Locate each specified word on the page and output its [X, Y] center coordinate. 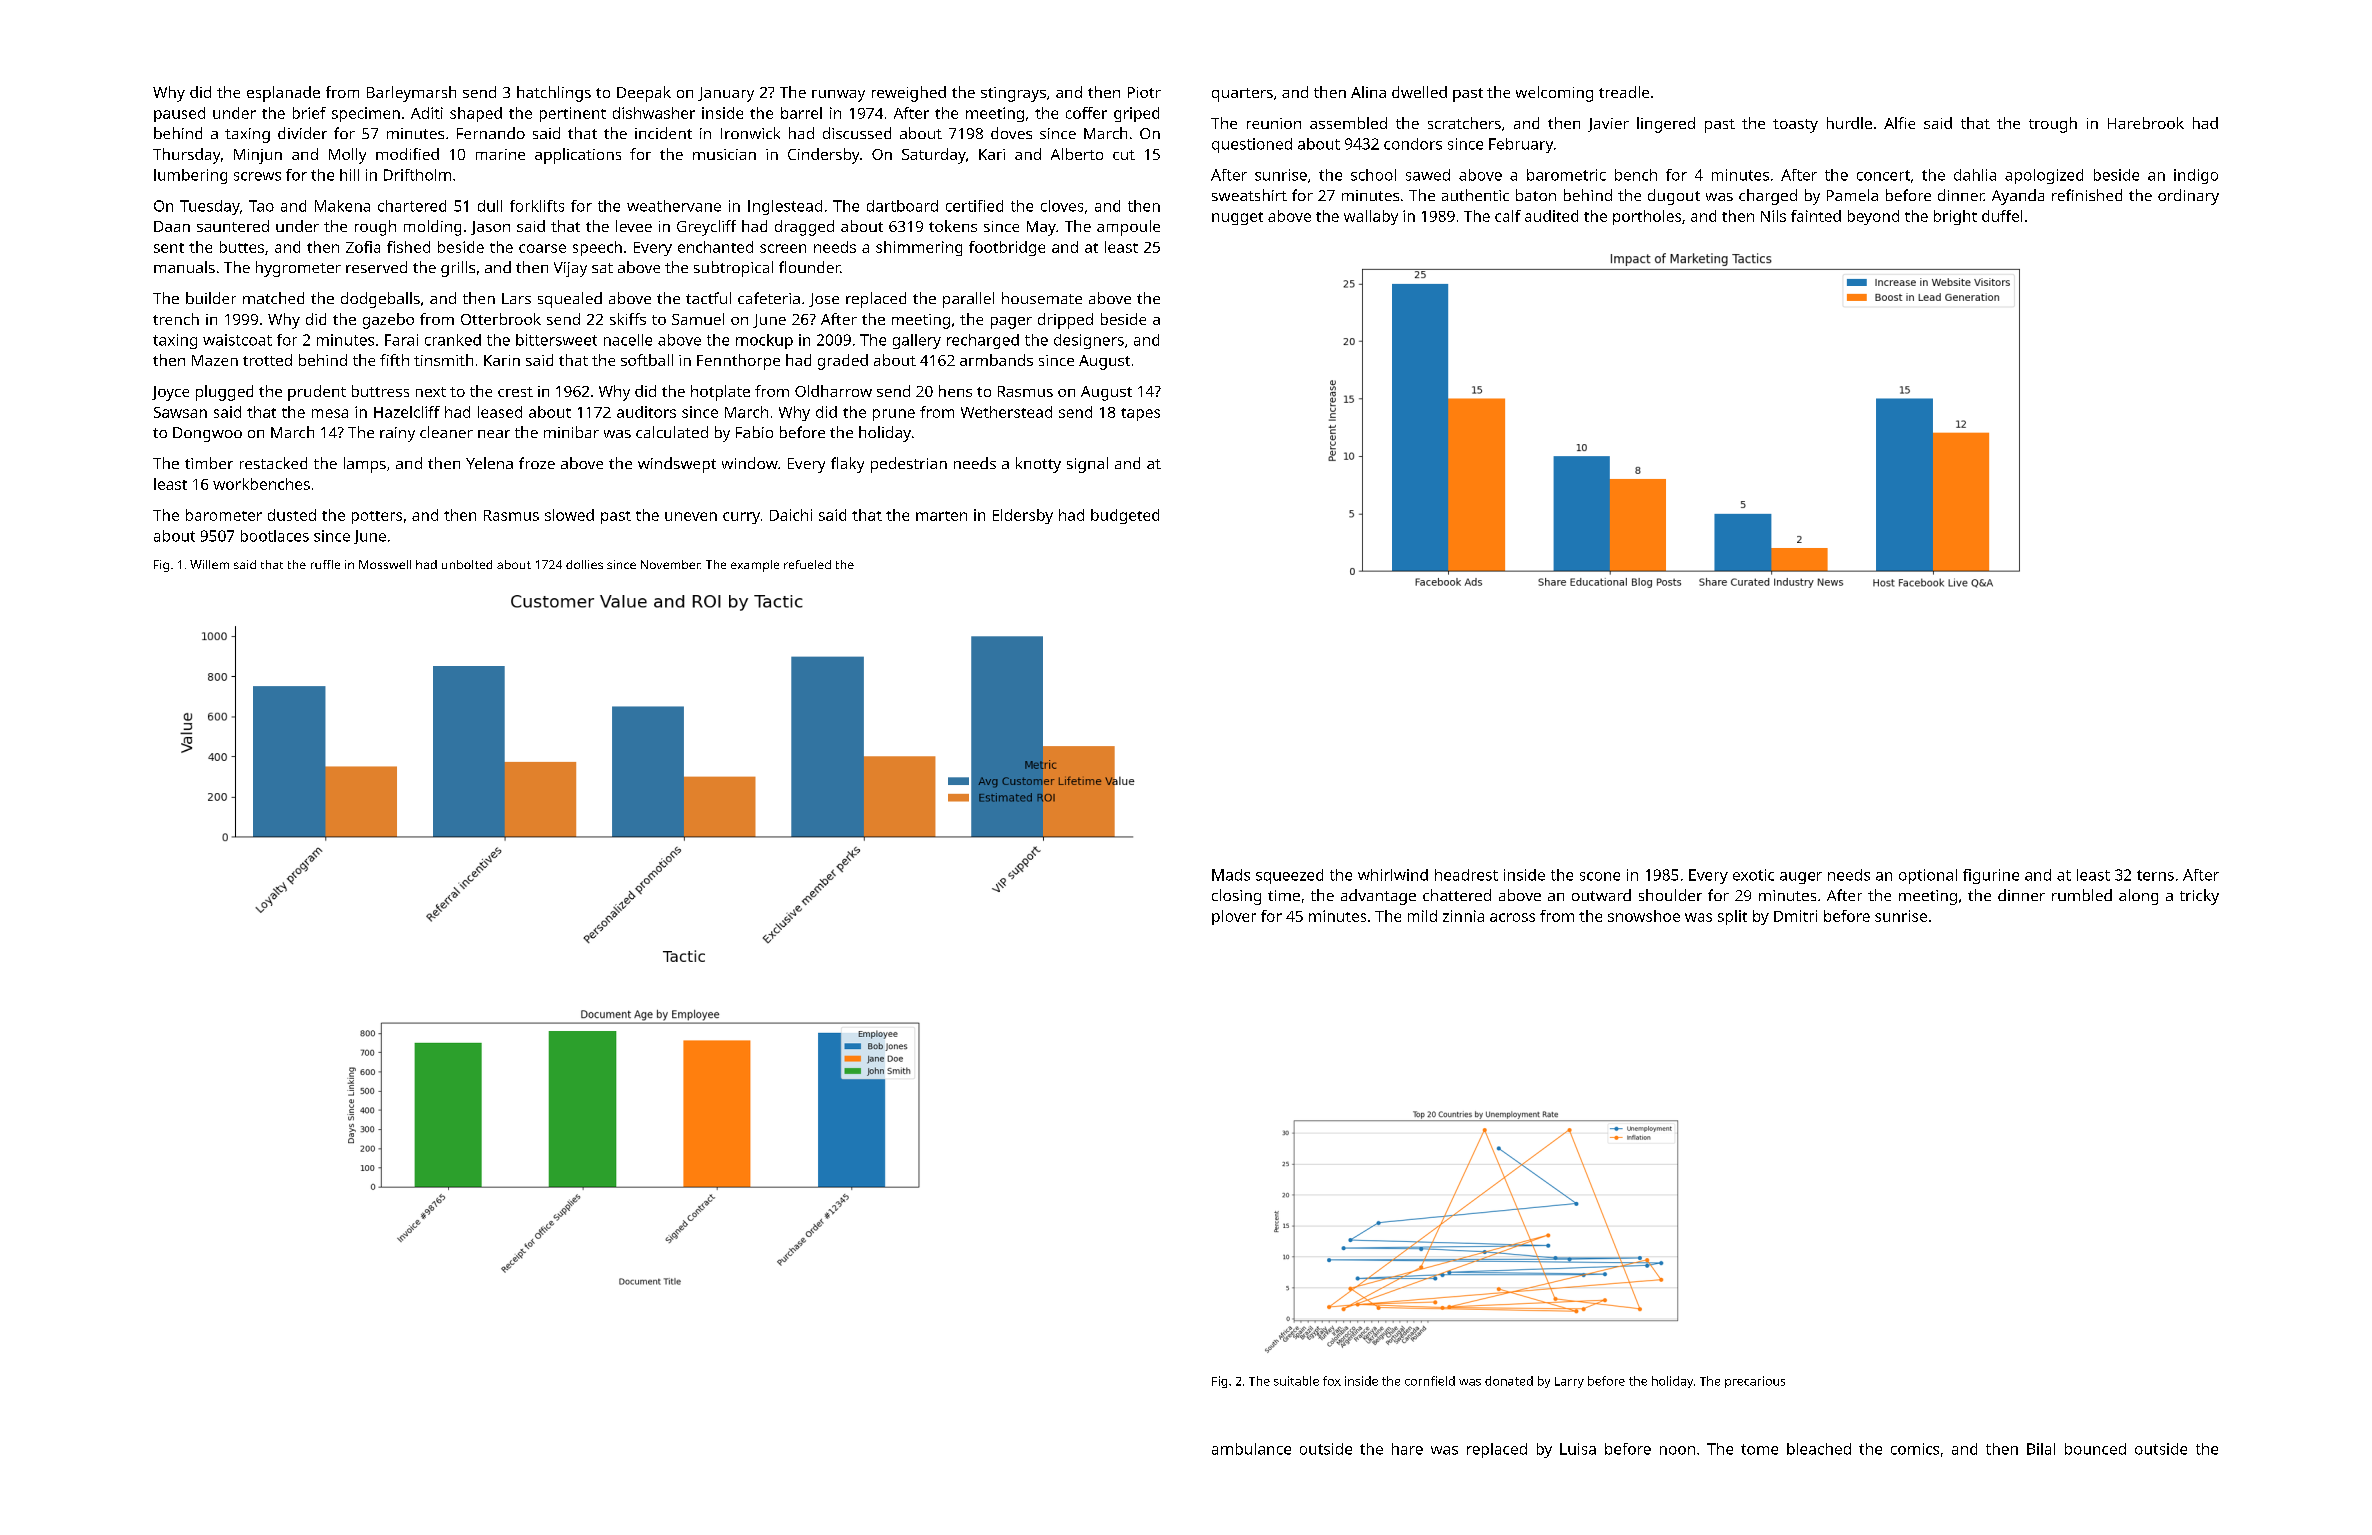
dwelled [1419, 92]
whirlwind [1393, 875]
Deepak [644, 94]
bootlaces [275, 536]
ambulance [1251, 1449]
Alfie [1899, 123]
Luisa [1578, 1449]
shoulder [1670, 895]
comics [1915, 1449]
